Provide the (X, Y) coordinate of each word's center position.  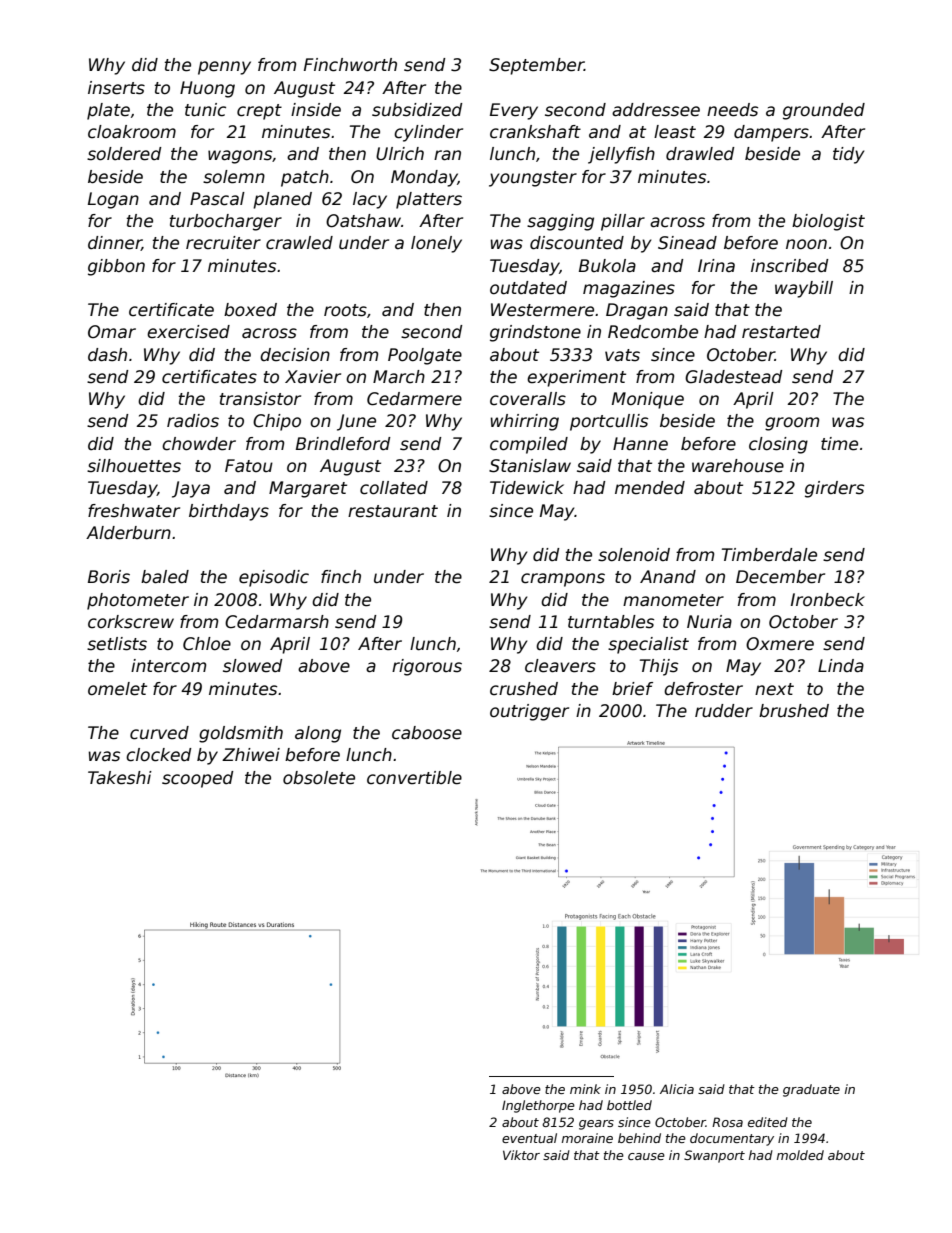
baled (165, 577)
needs (732, 110)
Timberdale (769, 555)
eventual (529, 1138)
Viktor (521, 1155)
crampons (563, 580)
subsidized (417, 110)
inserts (116, 88)
